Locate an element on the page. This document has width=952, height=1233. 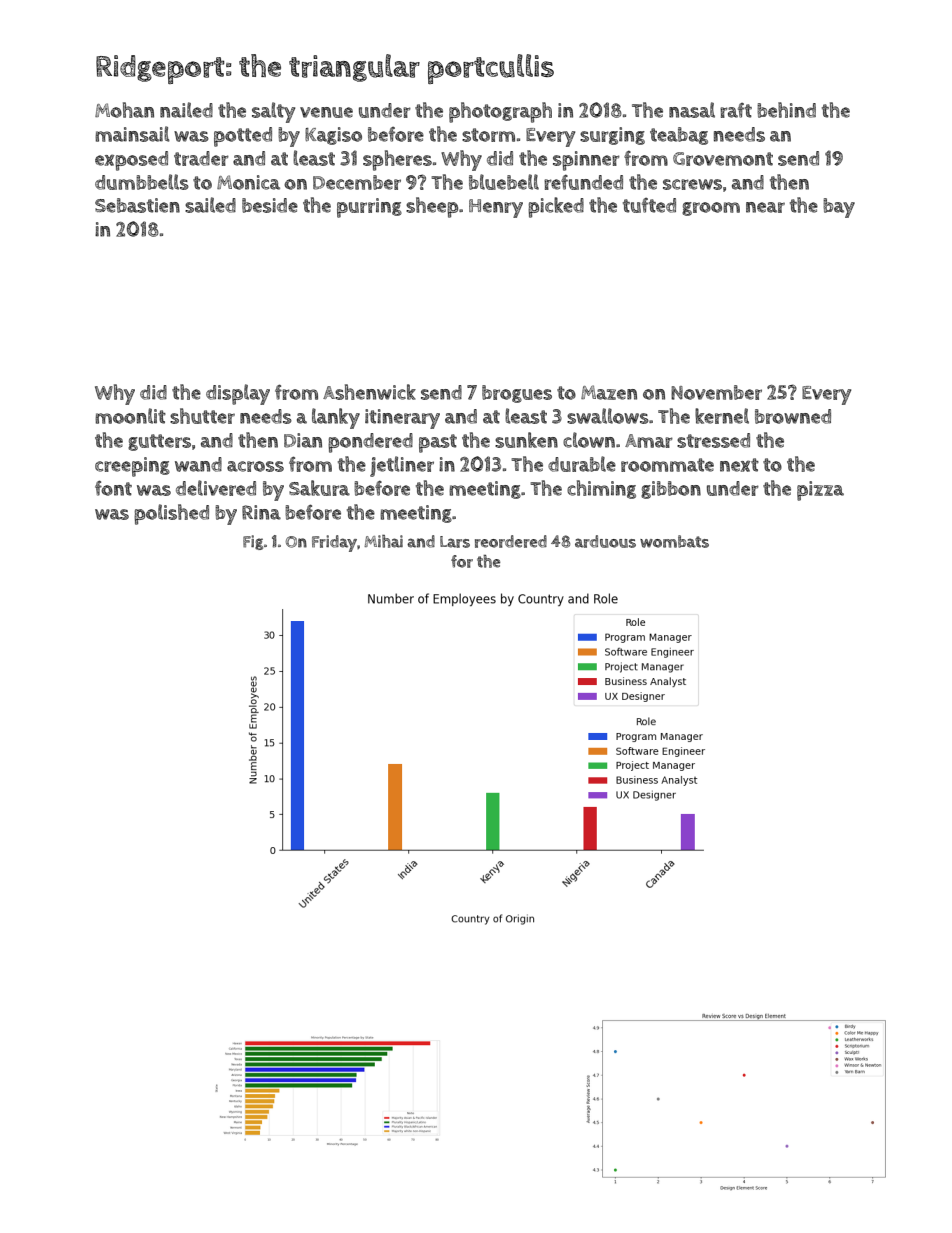
browned is located at coordinates (793, 416).
